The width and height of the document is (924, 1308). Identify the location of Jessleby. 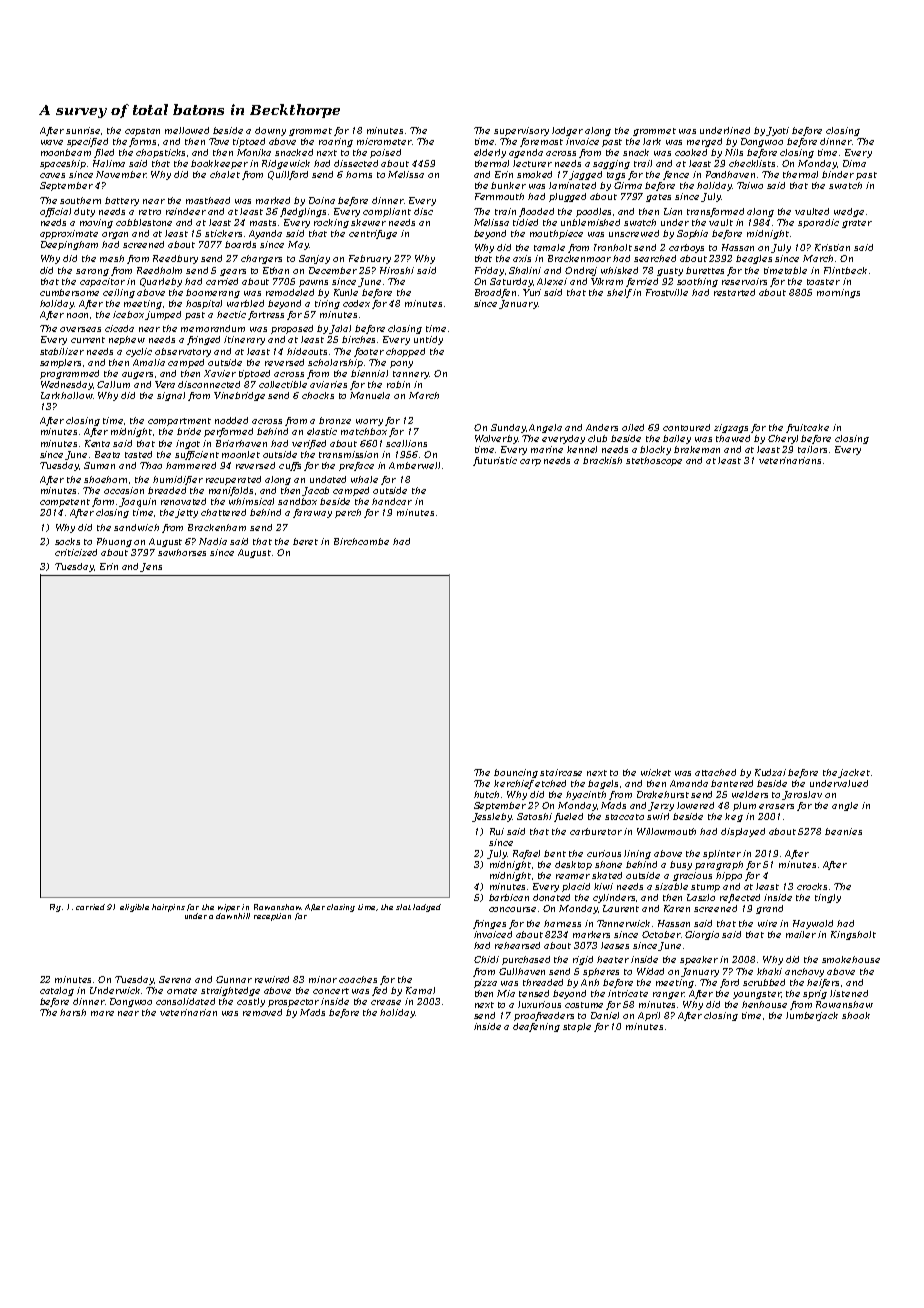
(492, 817).
